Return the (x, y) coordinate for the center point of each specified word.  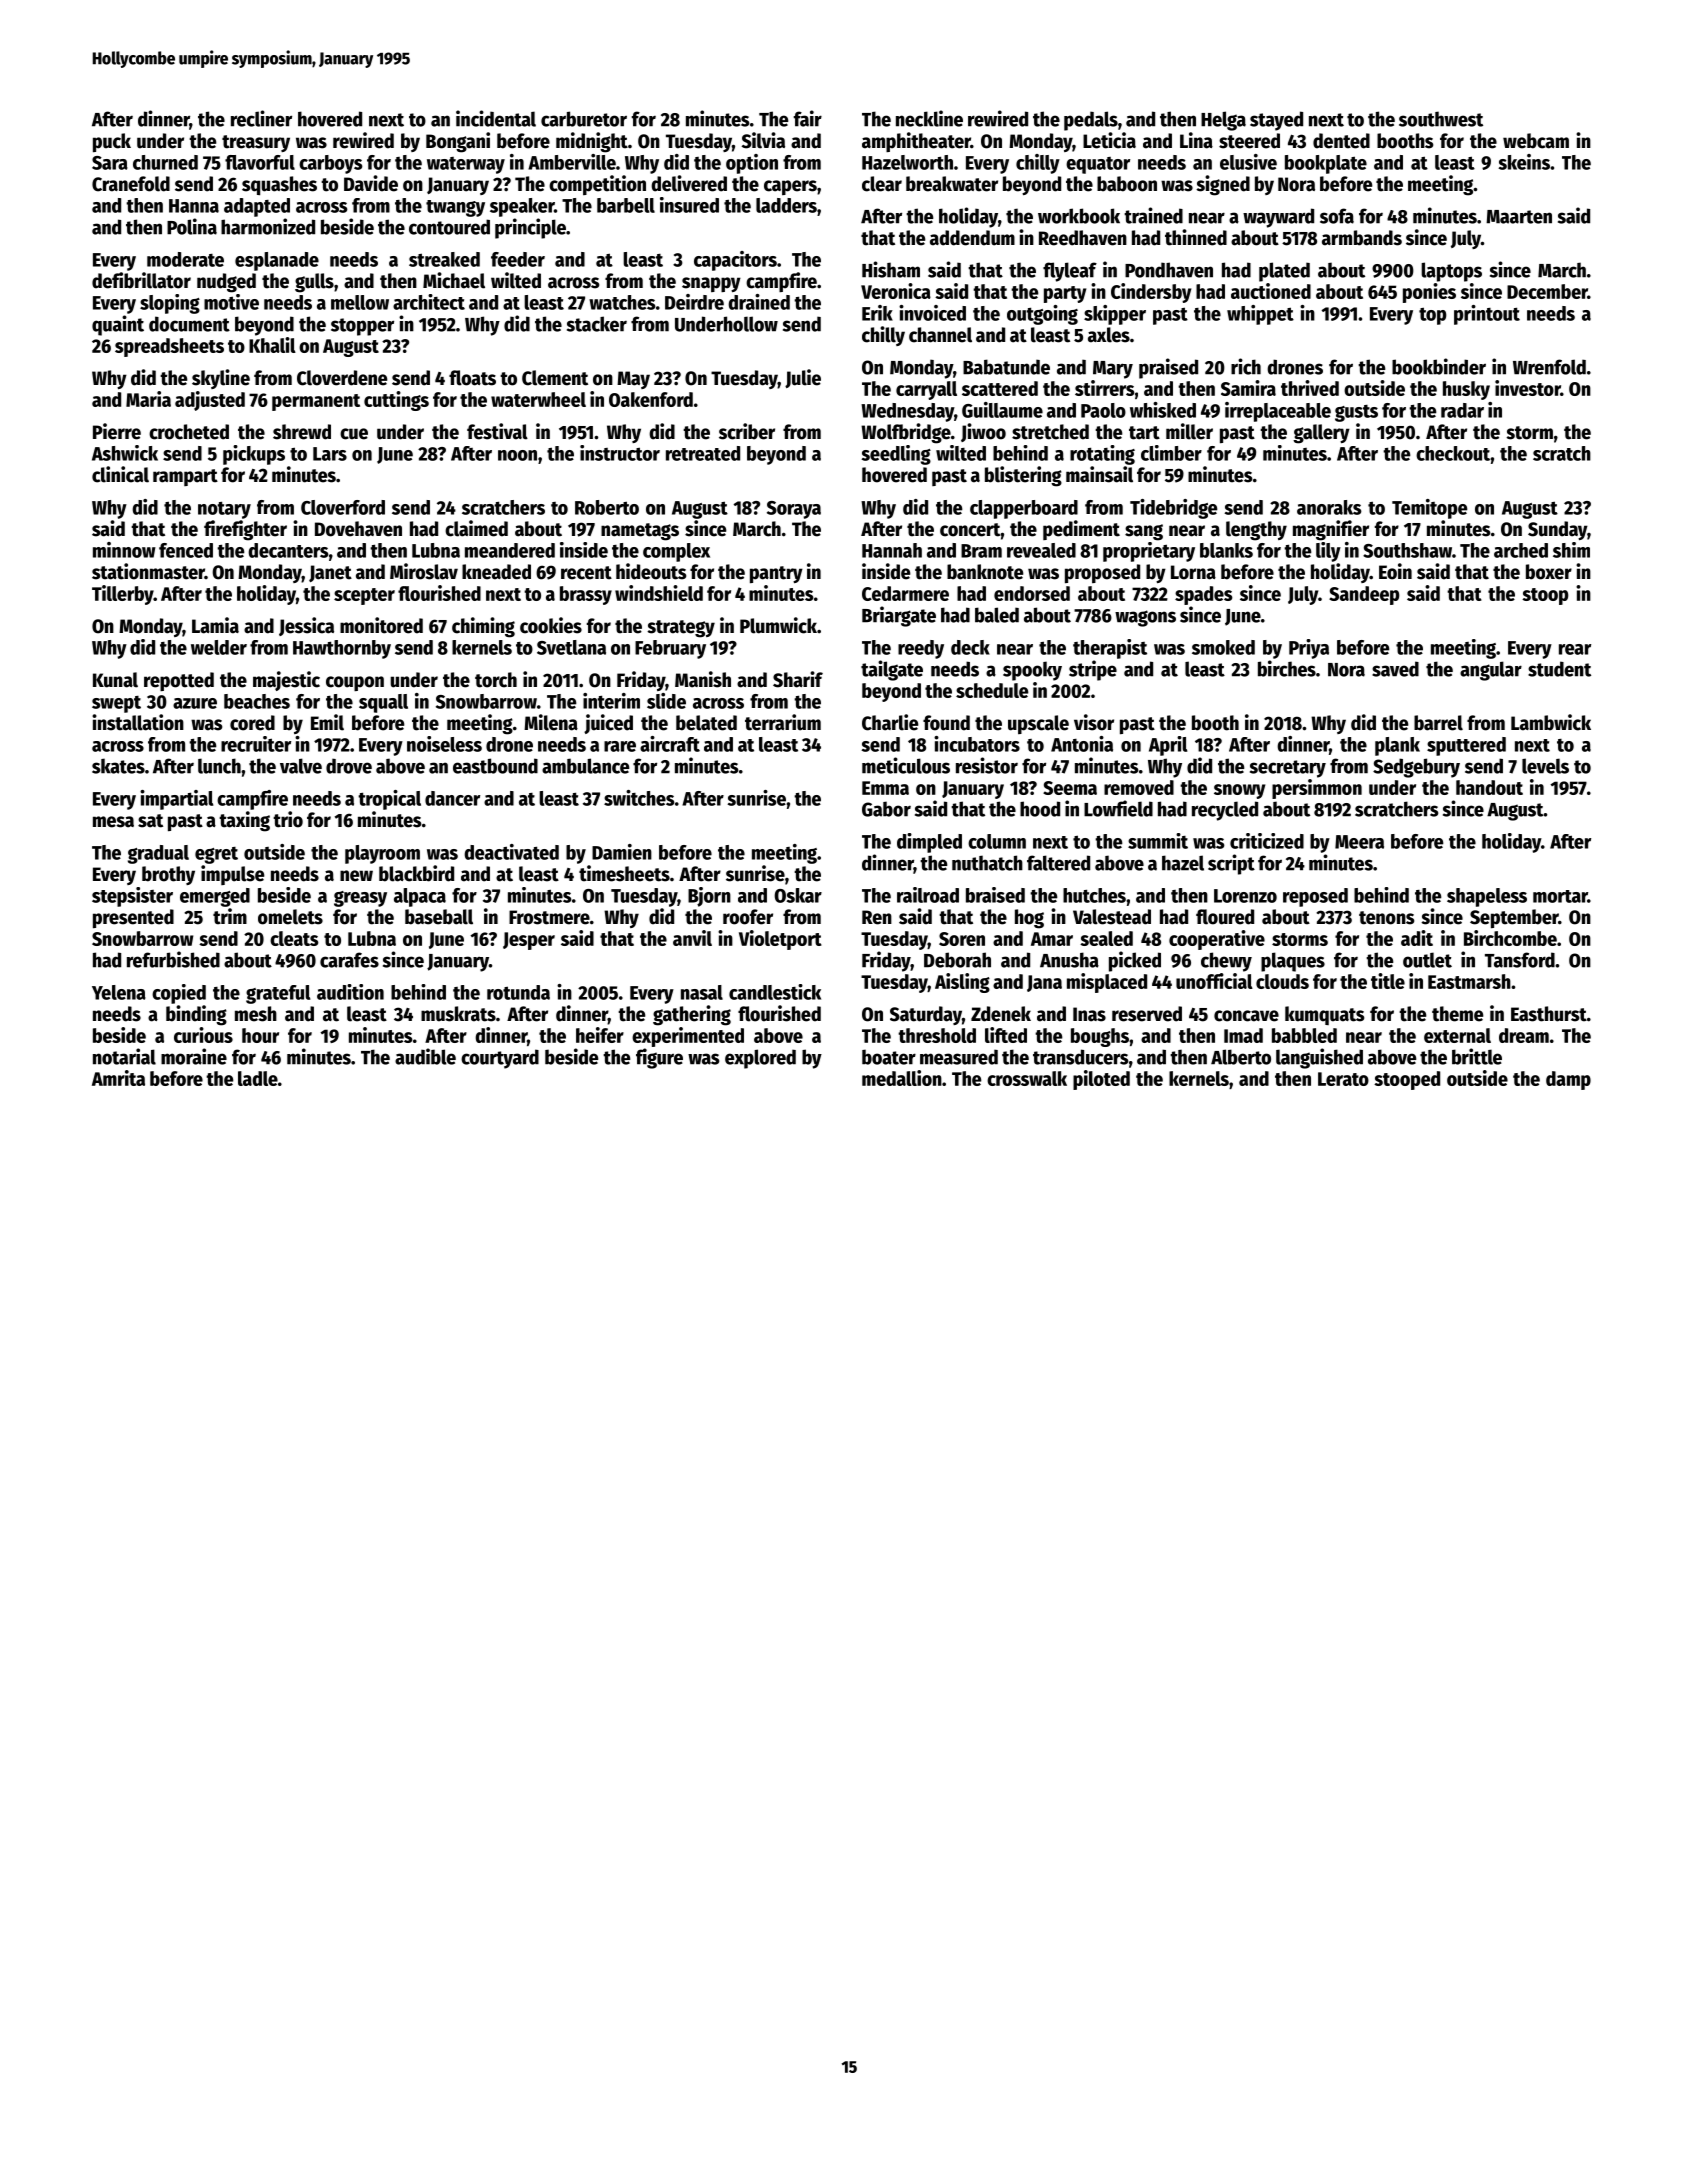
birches (1287, 668)
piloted (1101, 1080)
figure (659, 1058)
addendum (972, 238)
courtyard (500, 1059)
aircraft (670, 744)
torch (496, 680)
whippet (1260, 315)
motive (231, 302)
